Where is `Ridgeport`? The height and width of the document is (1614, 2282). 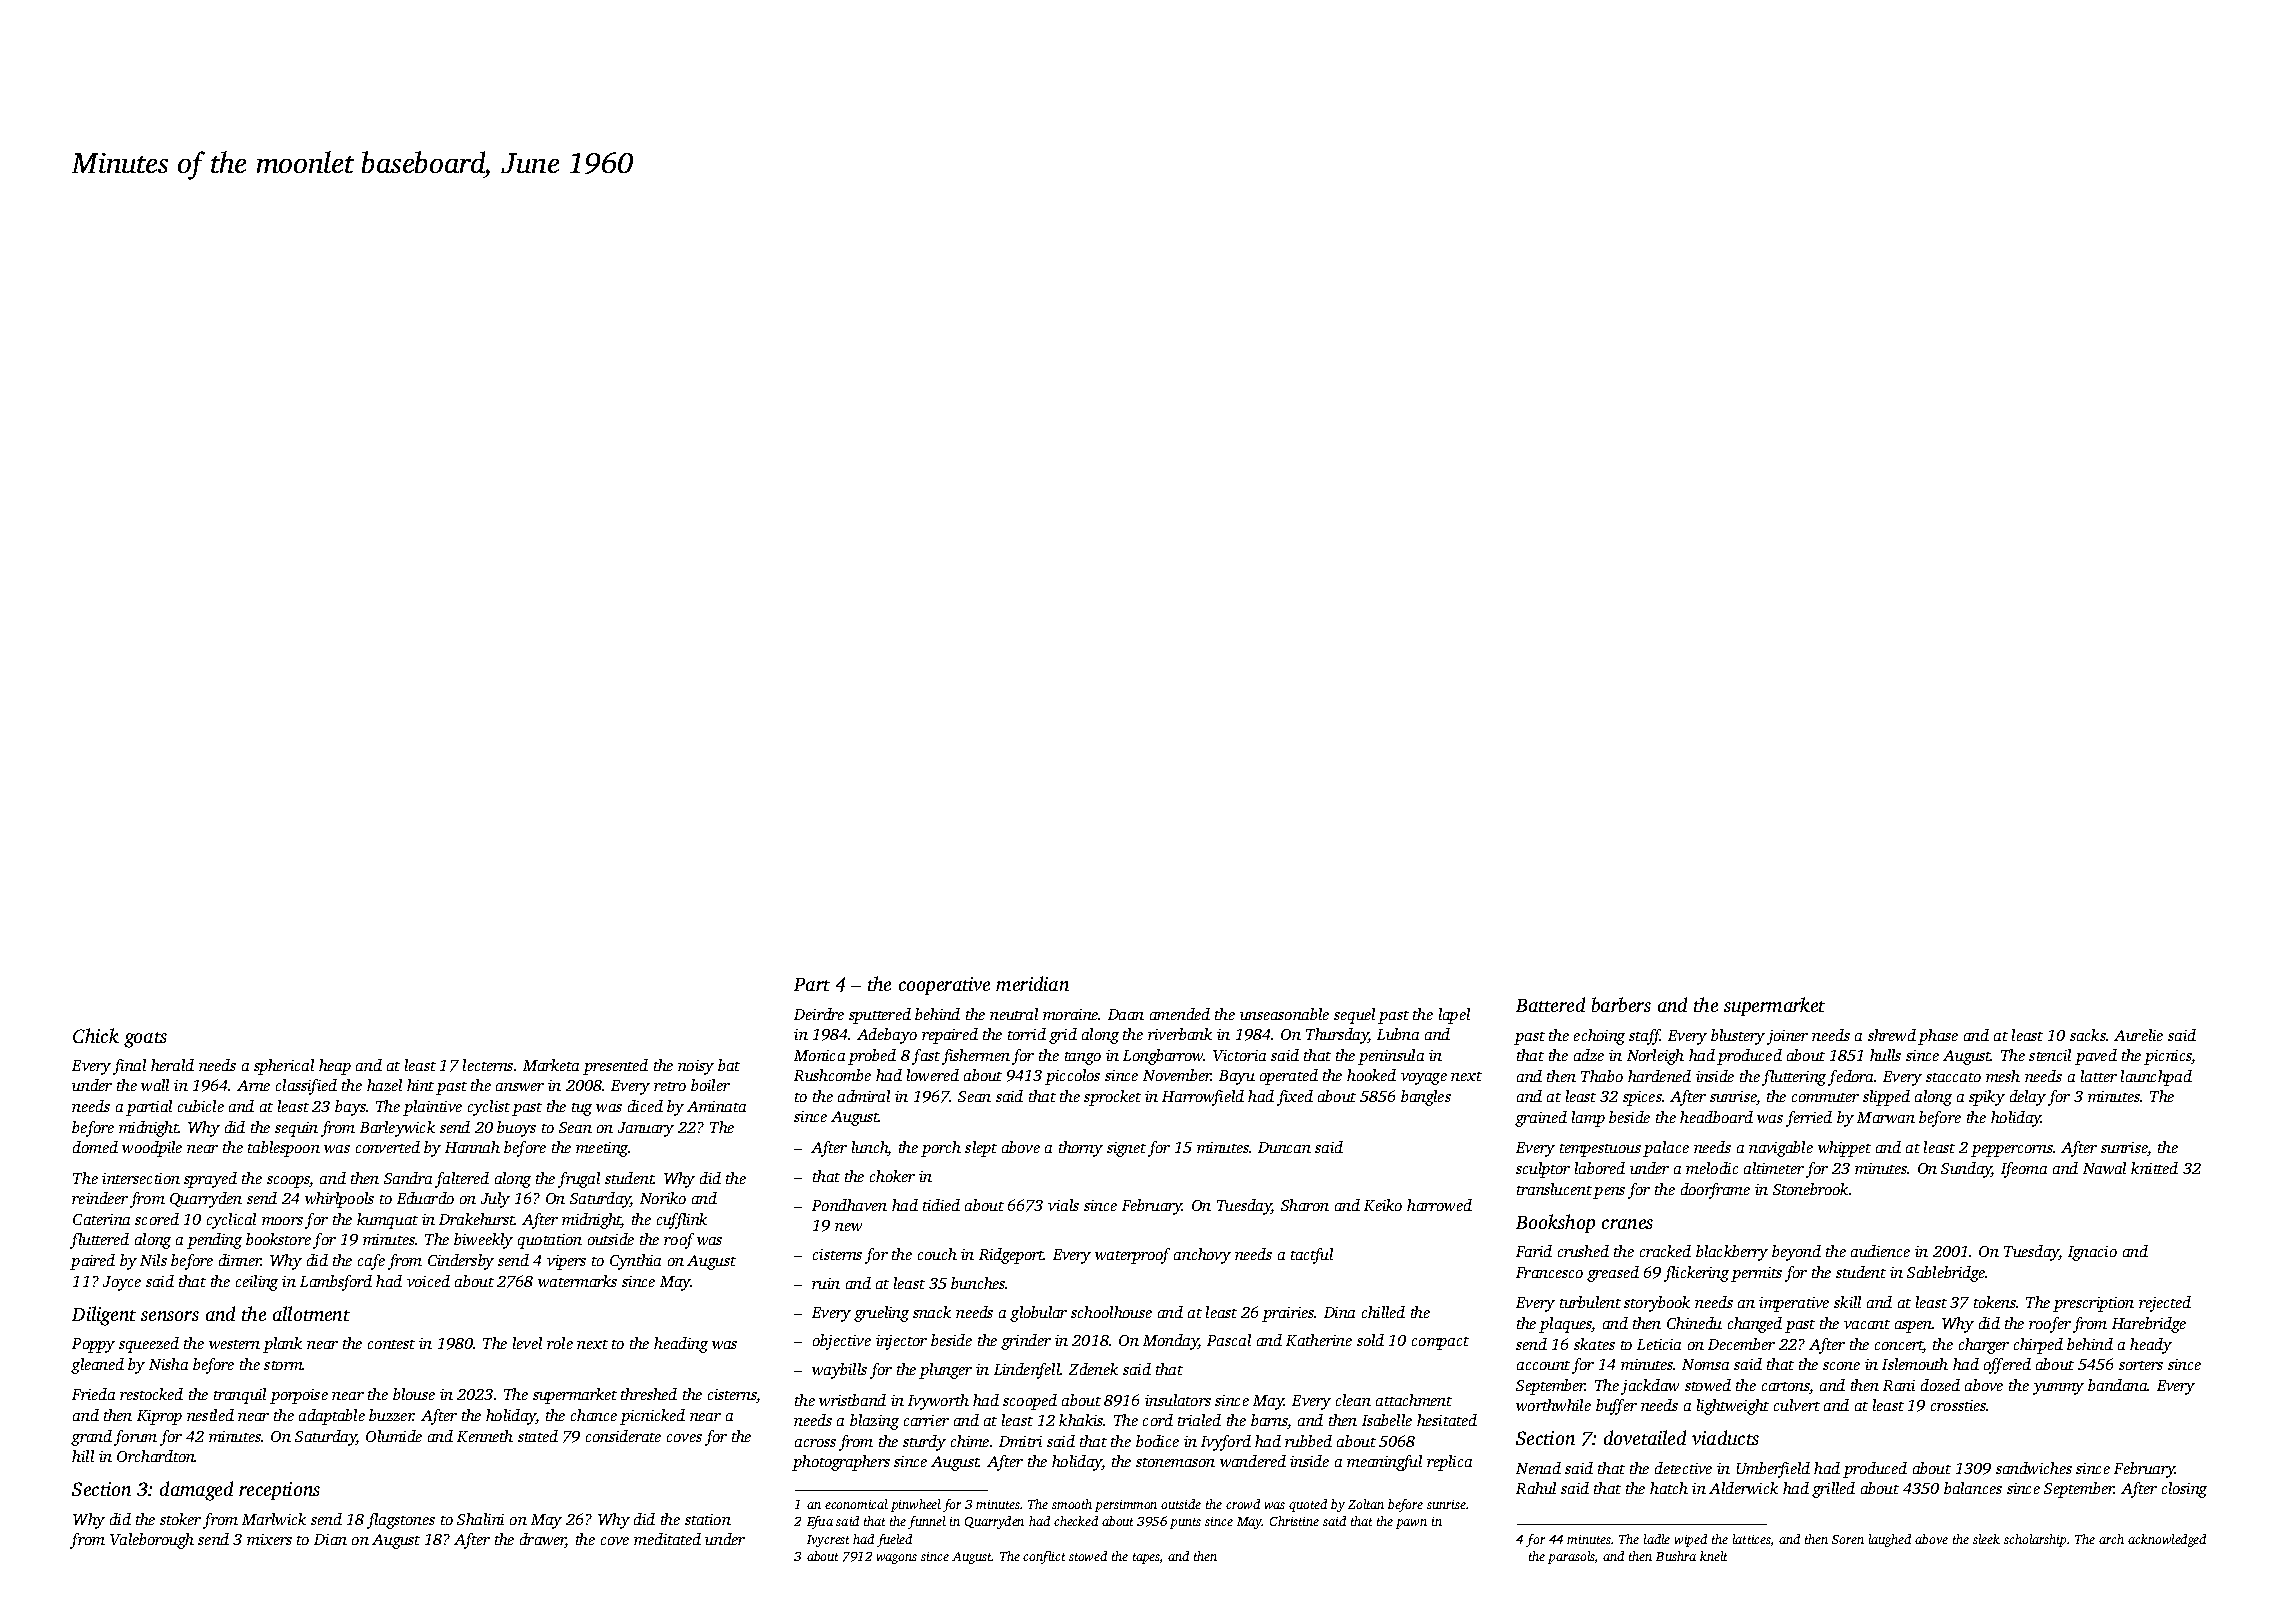
Ridgeport is located at coordinates (1011, 1256).
